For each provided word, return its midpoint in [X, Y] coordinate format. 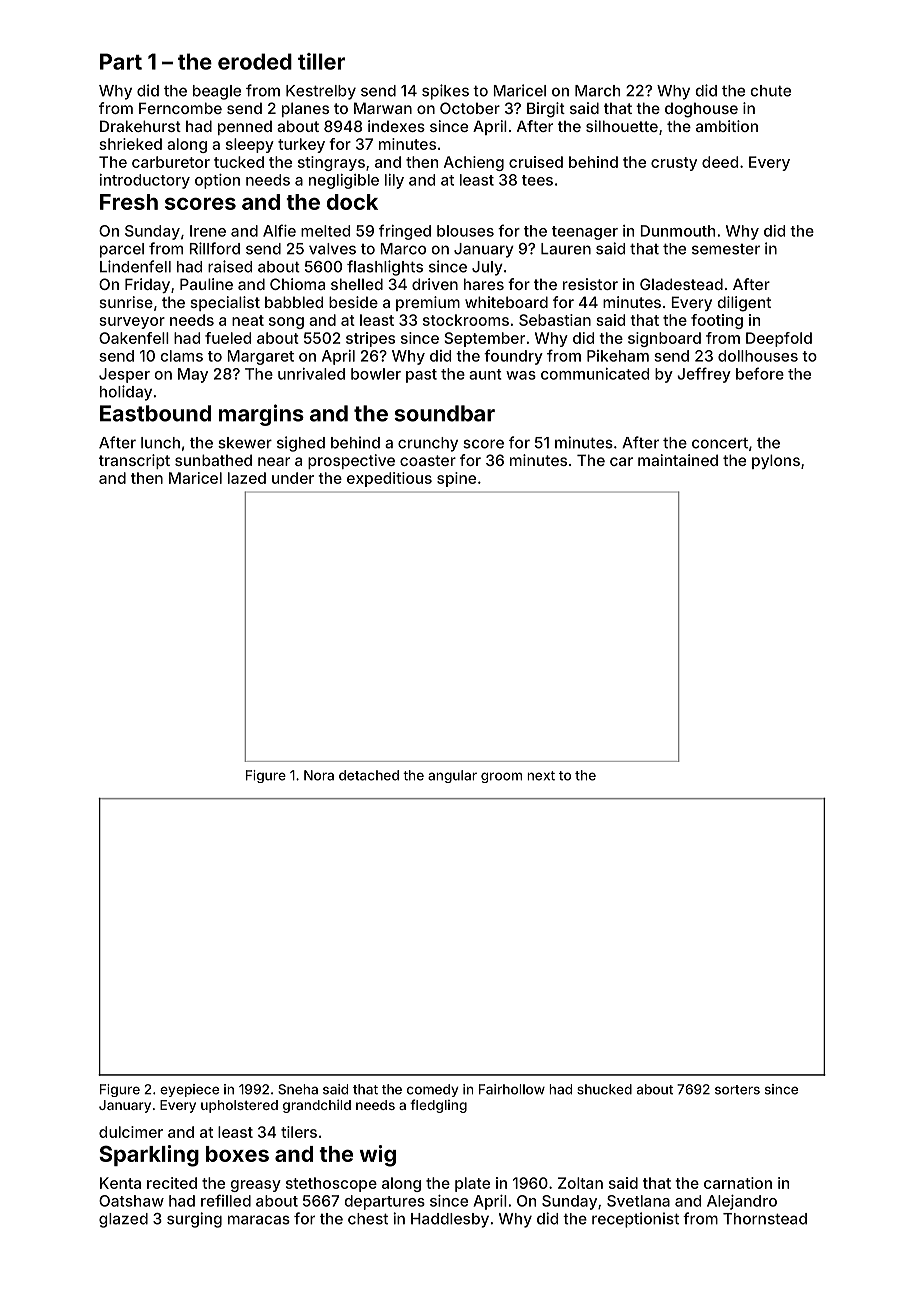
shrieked [131, 144]
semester [726, 249]
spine [456, 479]
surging [194, 1220]
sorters [737, 1090]
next [541, 776]
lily [394, 181]
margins [261, 415]
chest [368, 1219]
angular [452, 776]
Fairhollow [512, 1089]
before [760, 373]
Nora [319, 775]
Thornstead [765, 1219]
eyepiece [189, 1090]
